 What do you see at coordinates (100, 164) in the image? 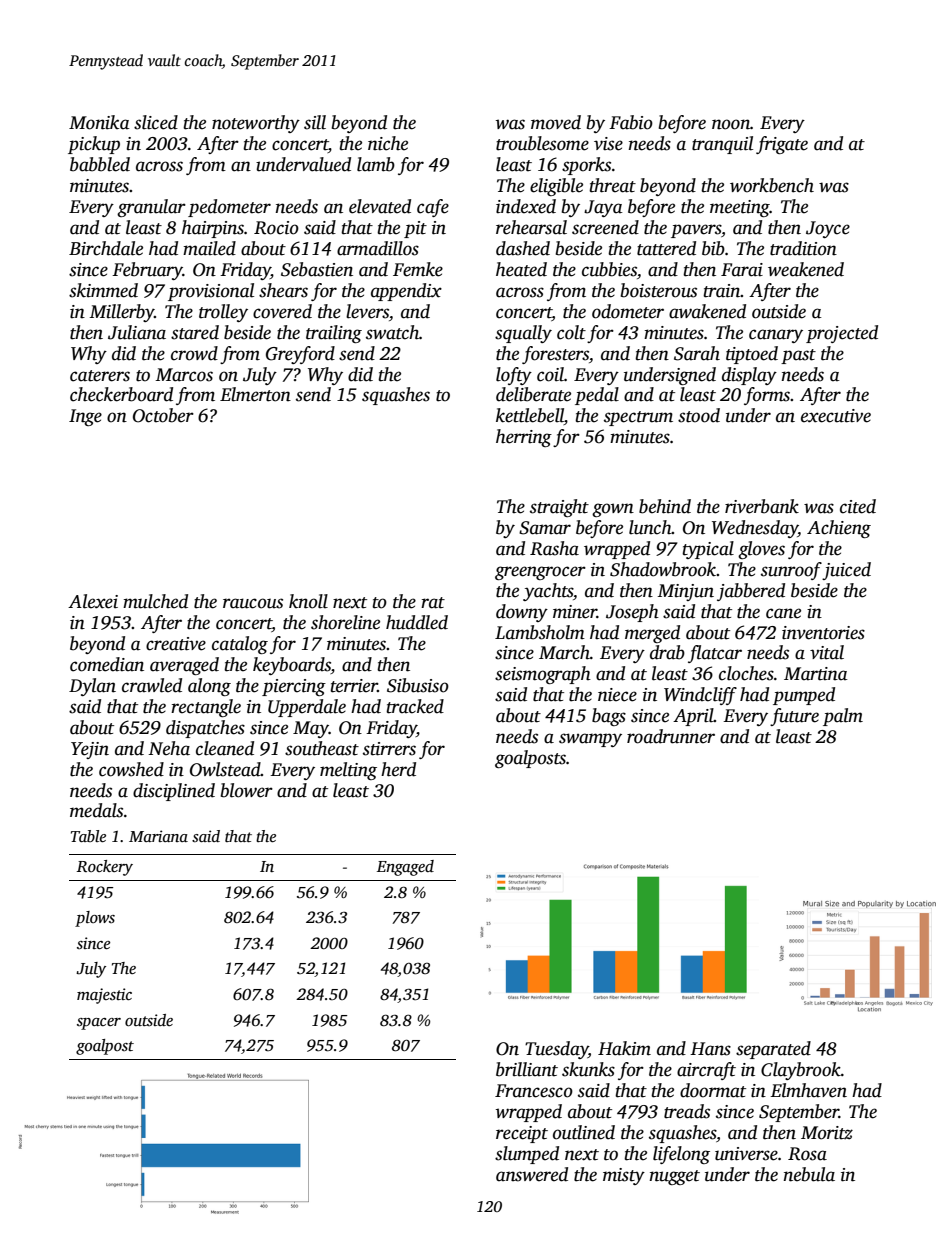
I see `babbled` at bounding box center [100, 164].
